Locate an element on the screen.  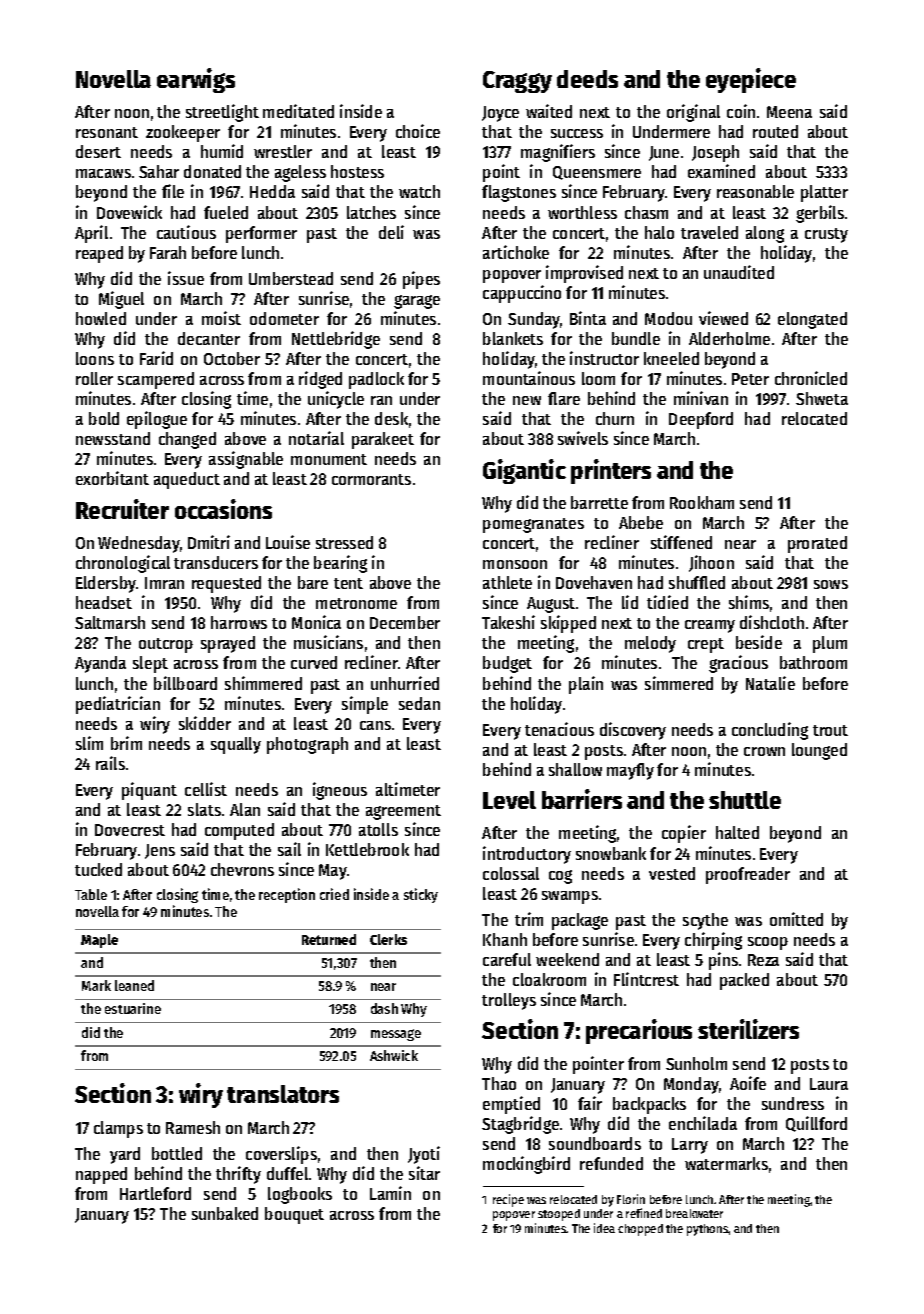
Jyoti is located at coordinates (424, 1155).
